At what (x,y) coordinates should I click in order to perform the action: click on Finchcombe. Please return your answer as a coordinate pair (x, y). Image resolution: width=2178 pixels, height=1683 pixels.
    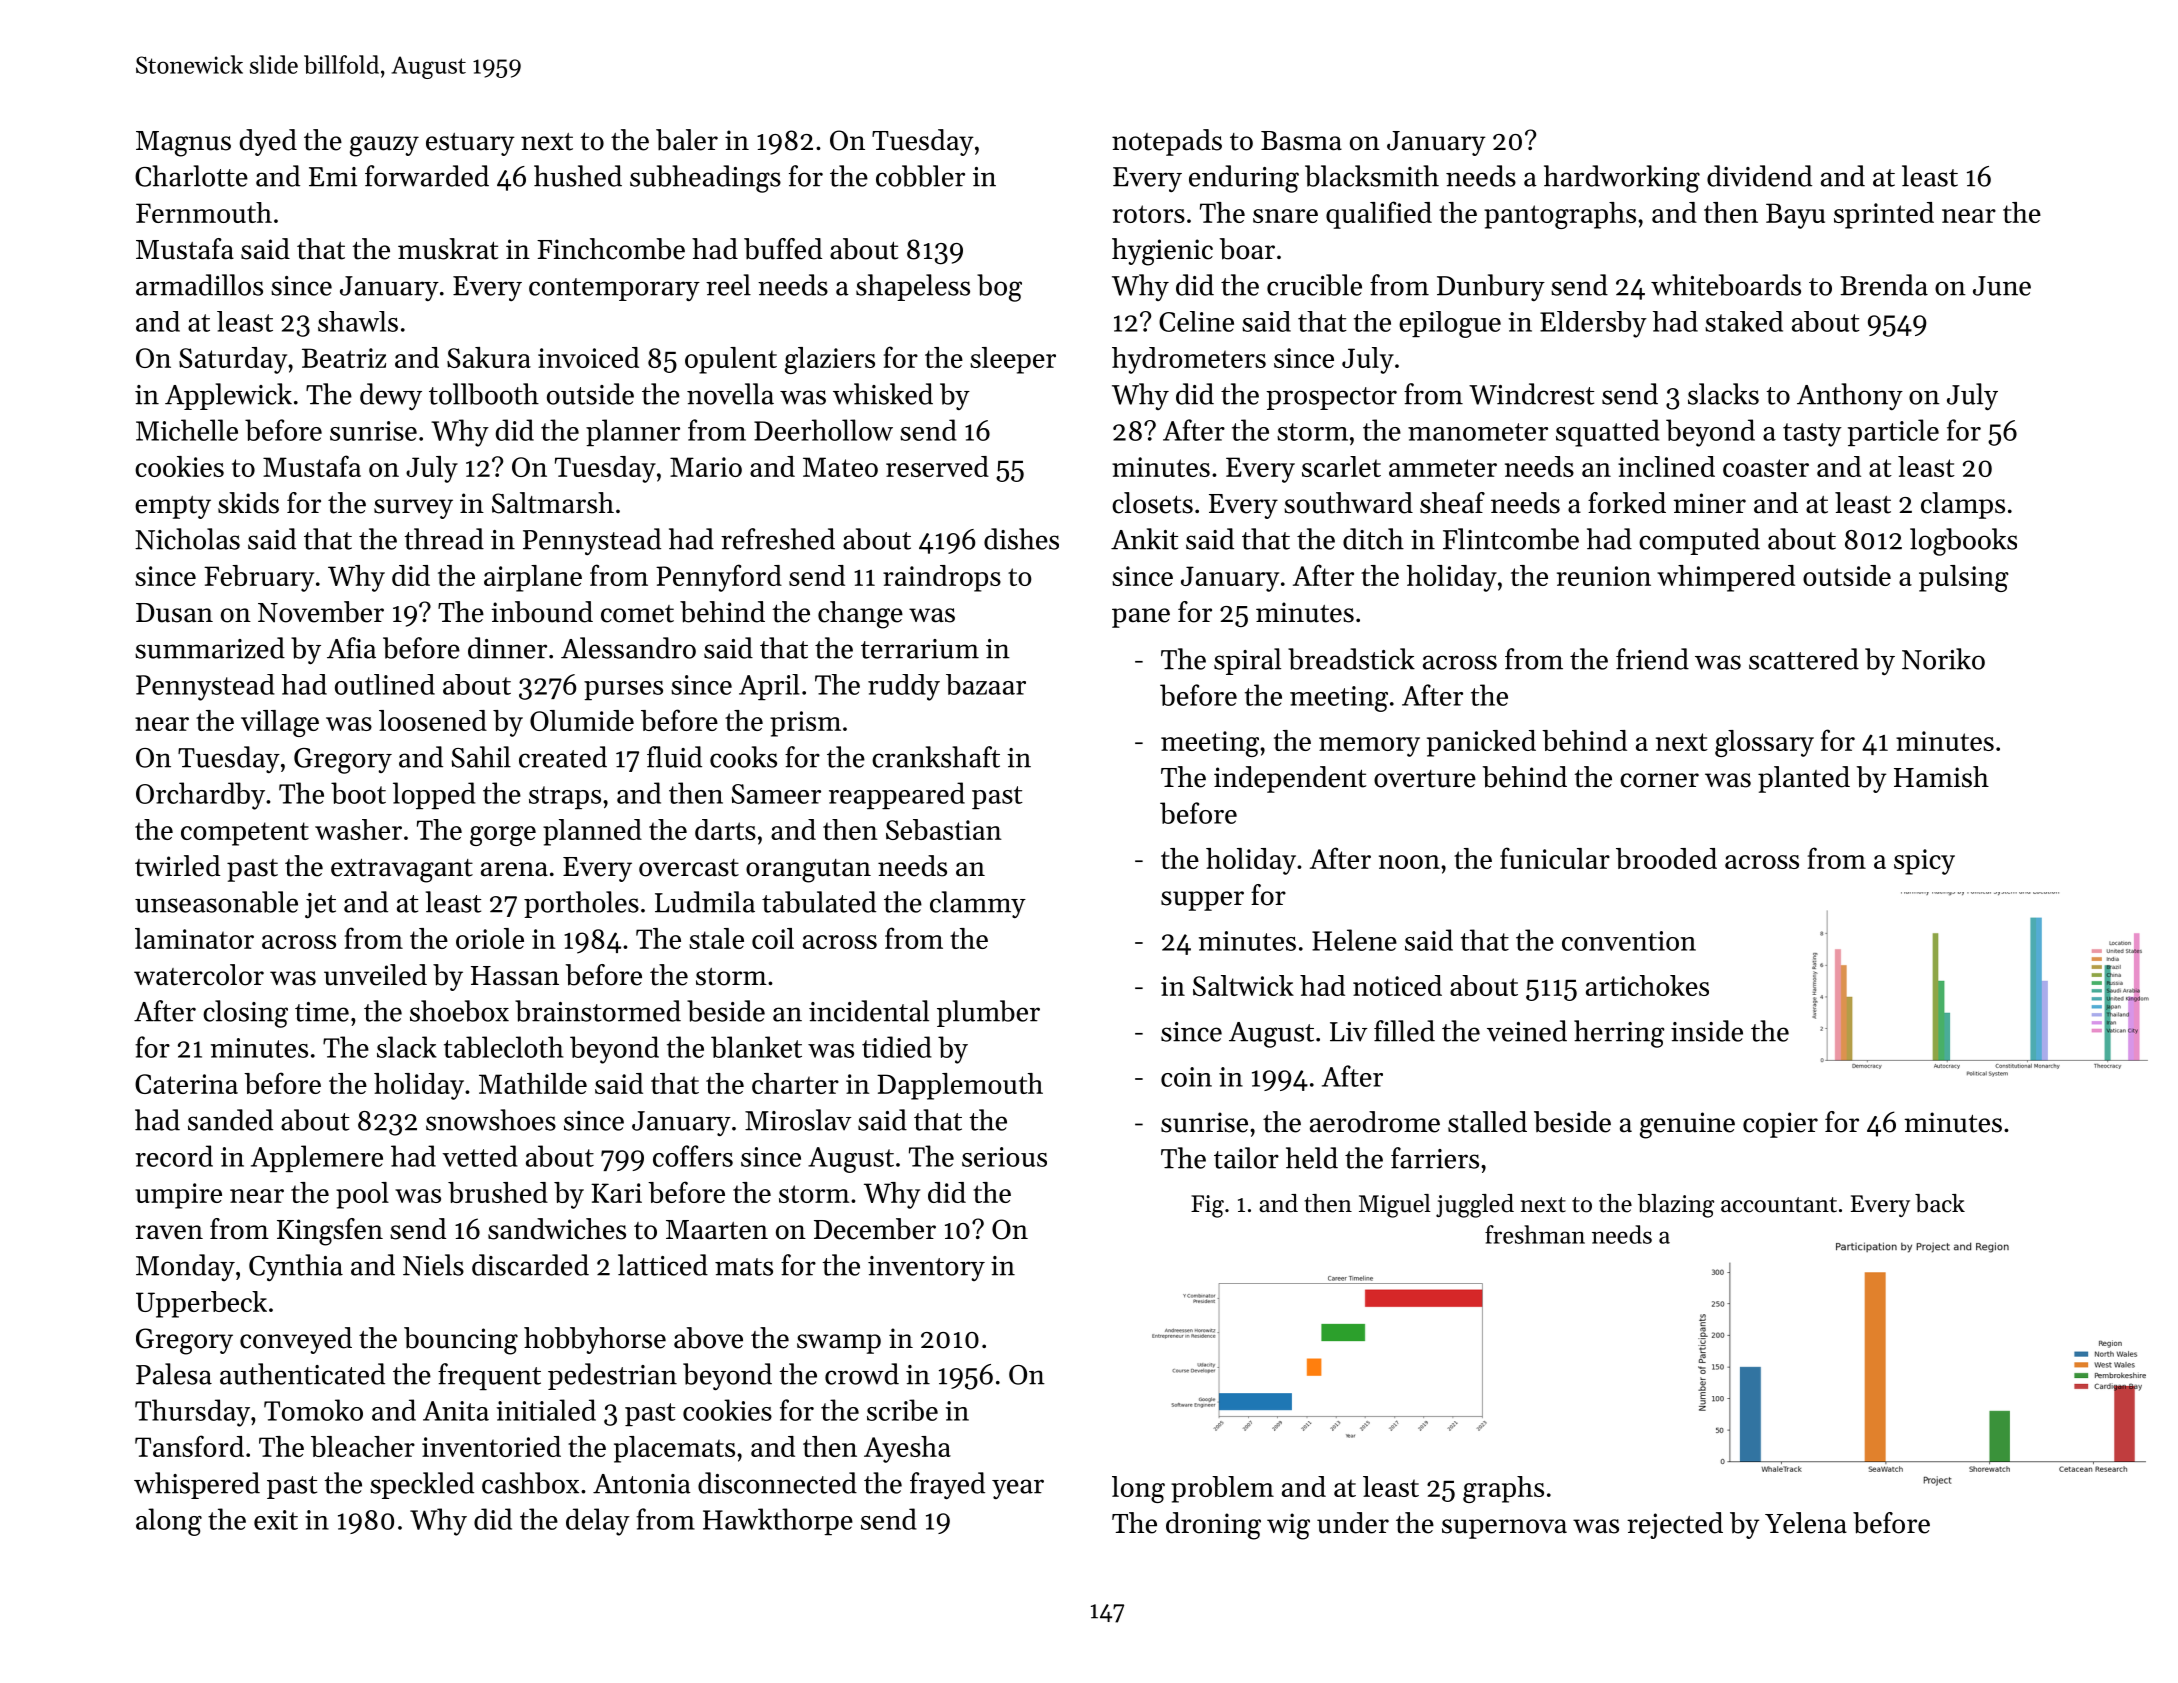
    Looking at the image, I should click on (611, 249).
